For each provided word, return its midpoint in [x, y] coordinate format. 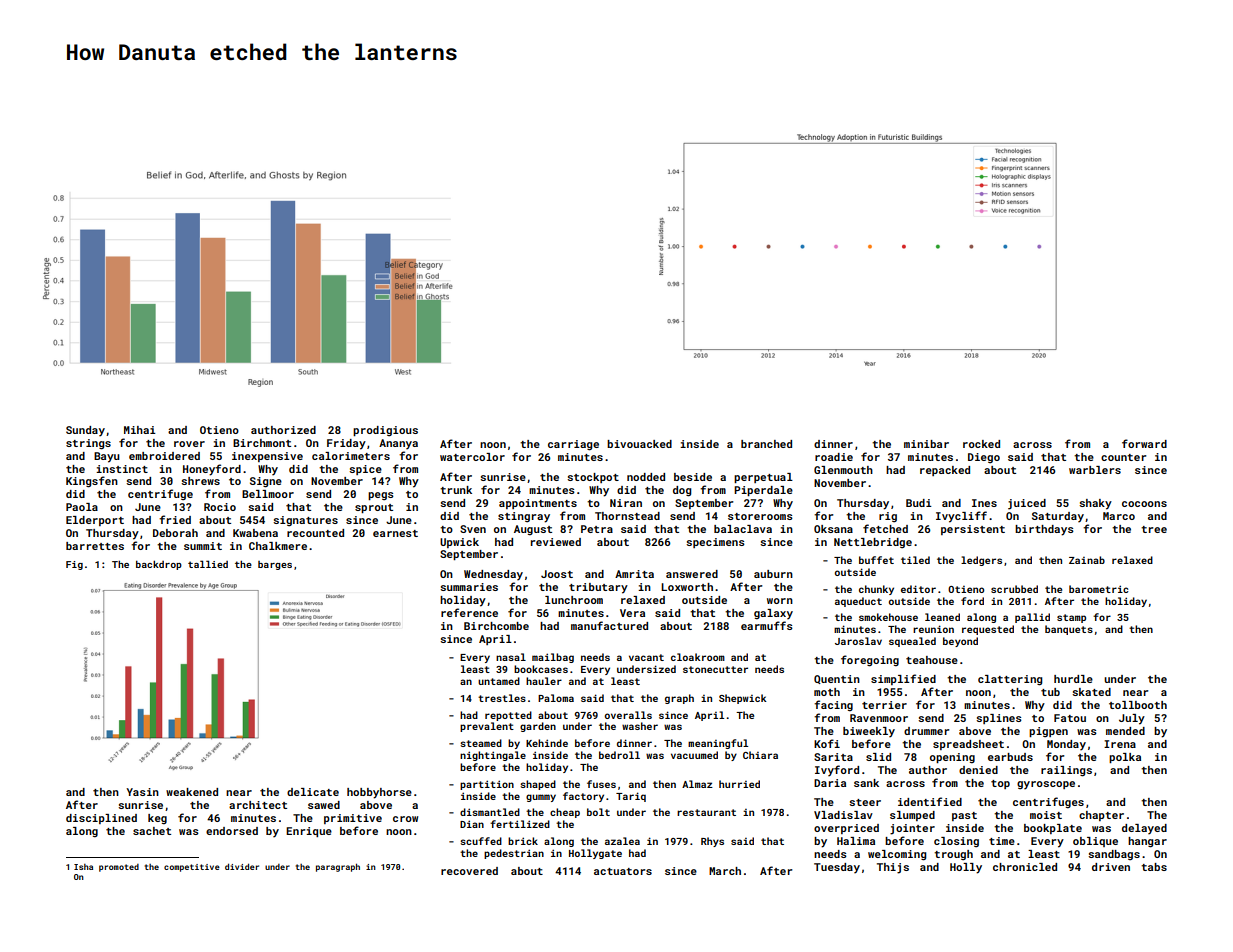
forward [1144, 443]
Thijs [893, 868]
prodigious [385, 431]
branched [766, 444]
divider [242, 866]
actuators [623, 871]
